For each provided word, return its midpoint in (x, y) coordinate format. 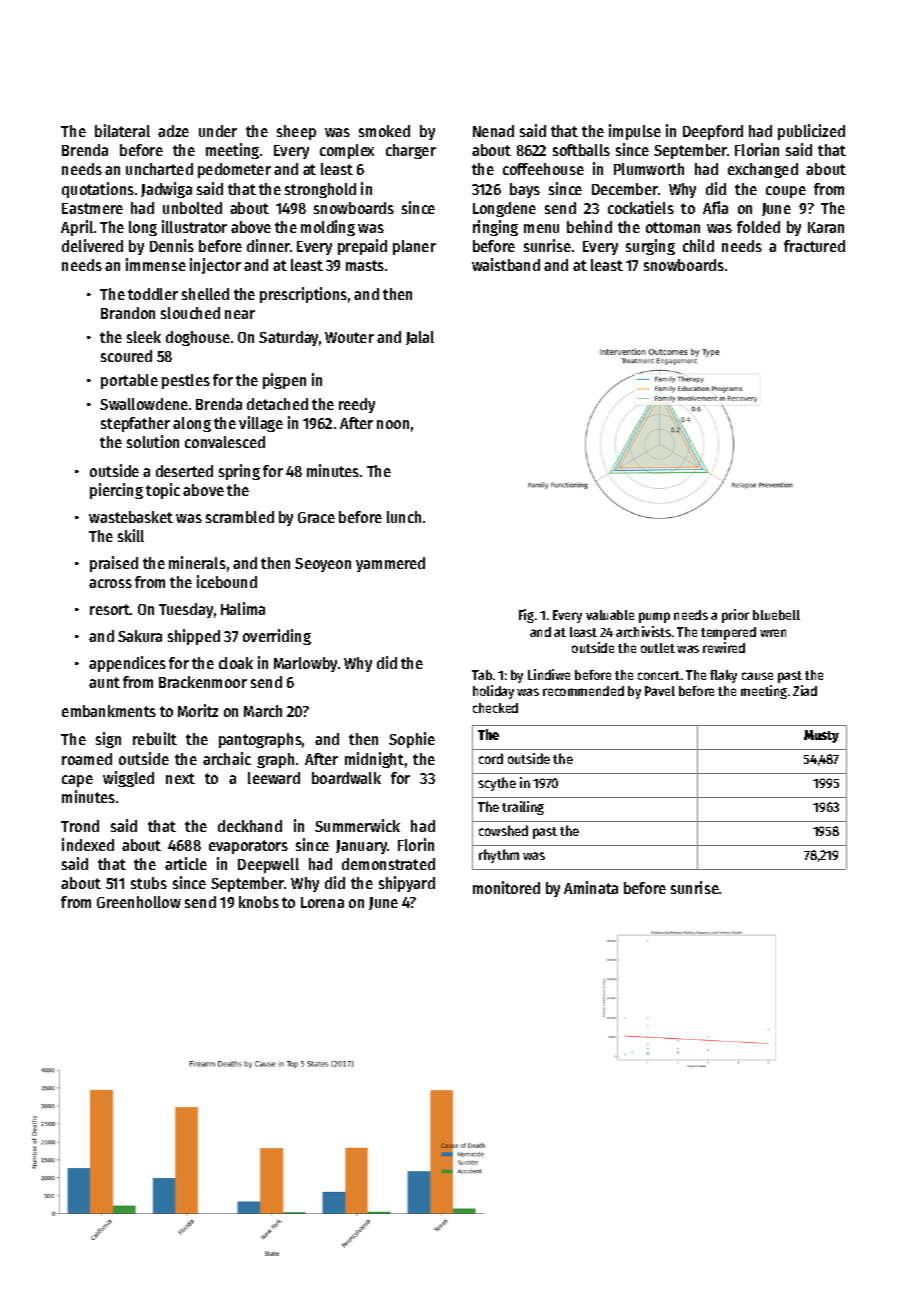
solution (153, 441)
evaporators (248, 847)
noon (393, 424)
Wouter (349, 337)
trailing (523, 808)
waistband (506, 264)
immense (156, 264)
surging (650, 247)
